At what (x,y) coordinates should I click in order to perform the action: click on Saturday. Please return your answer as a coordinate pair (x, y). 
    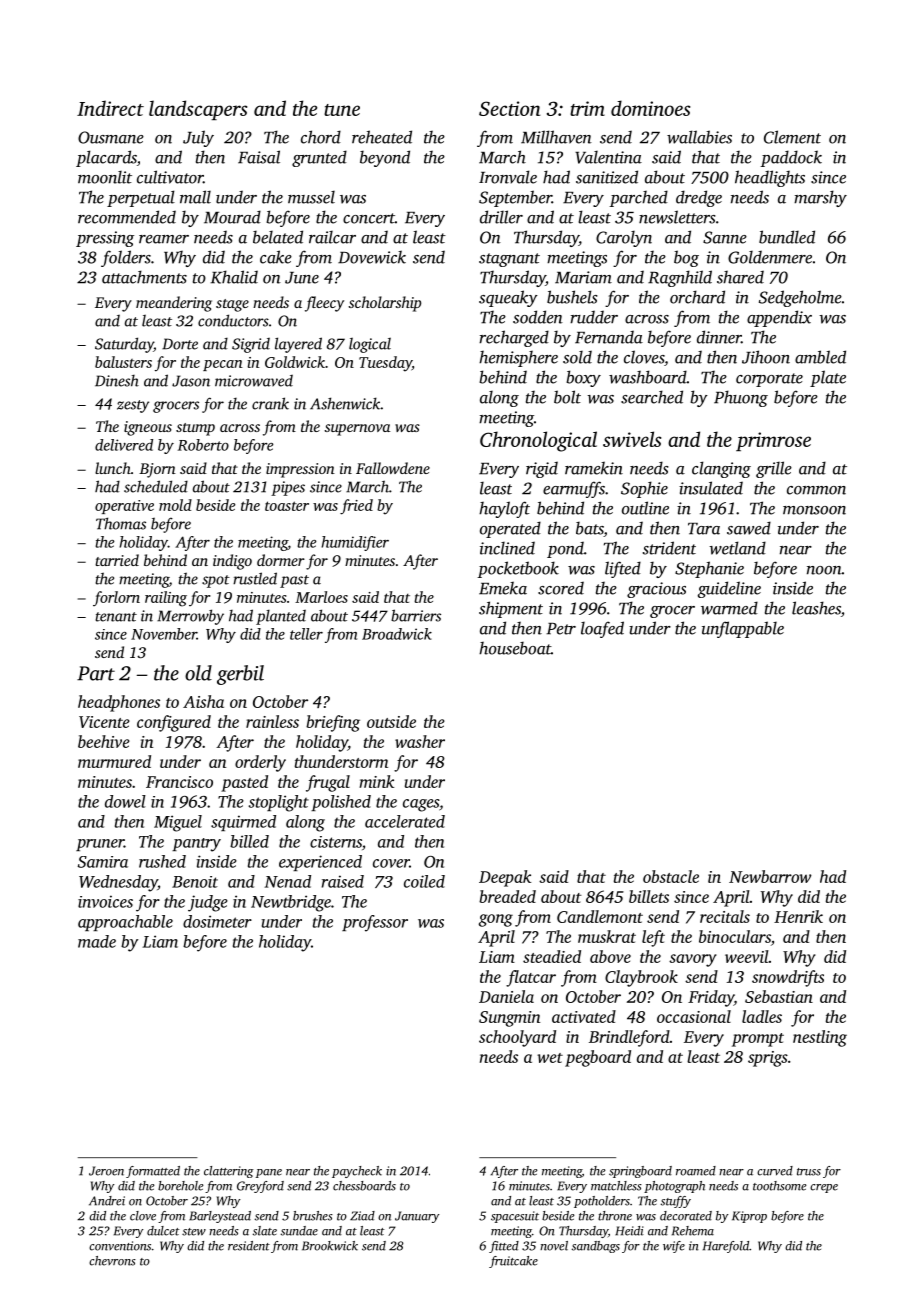
    Looking at the image, I should click on (124, 345).
